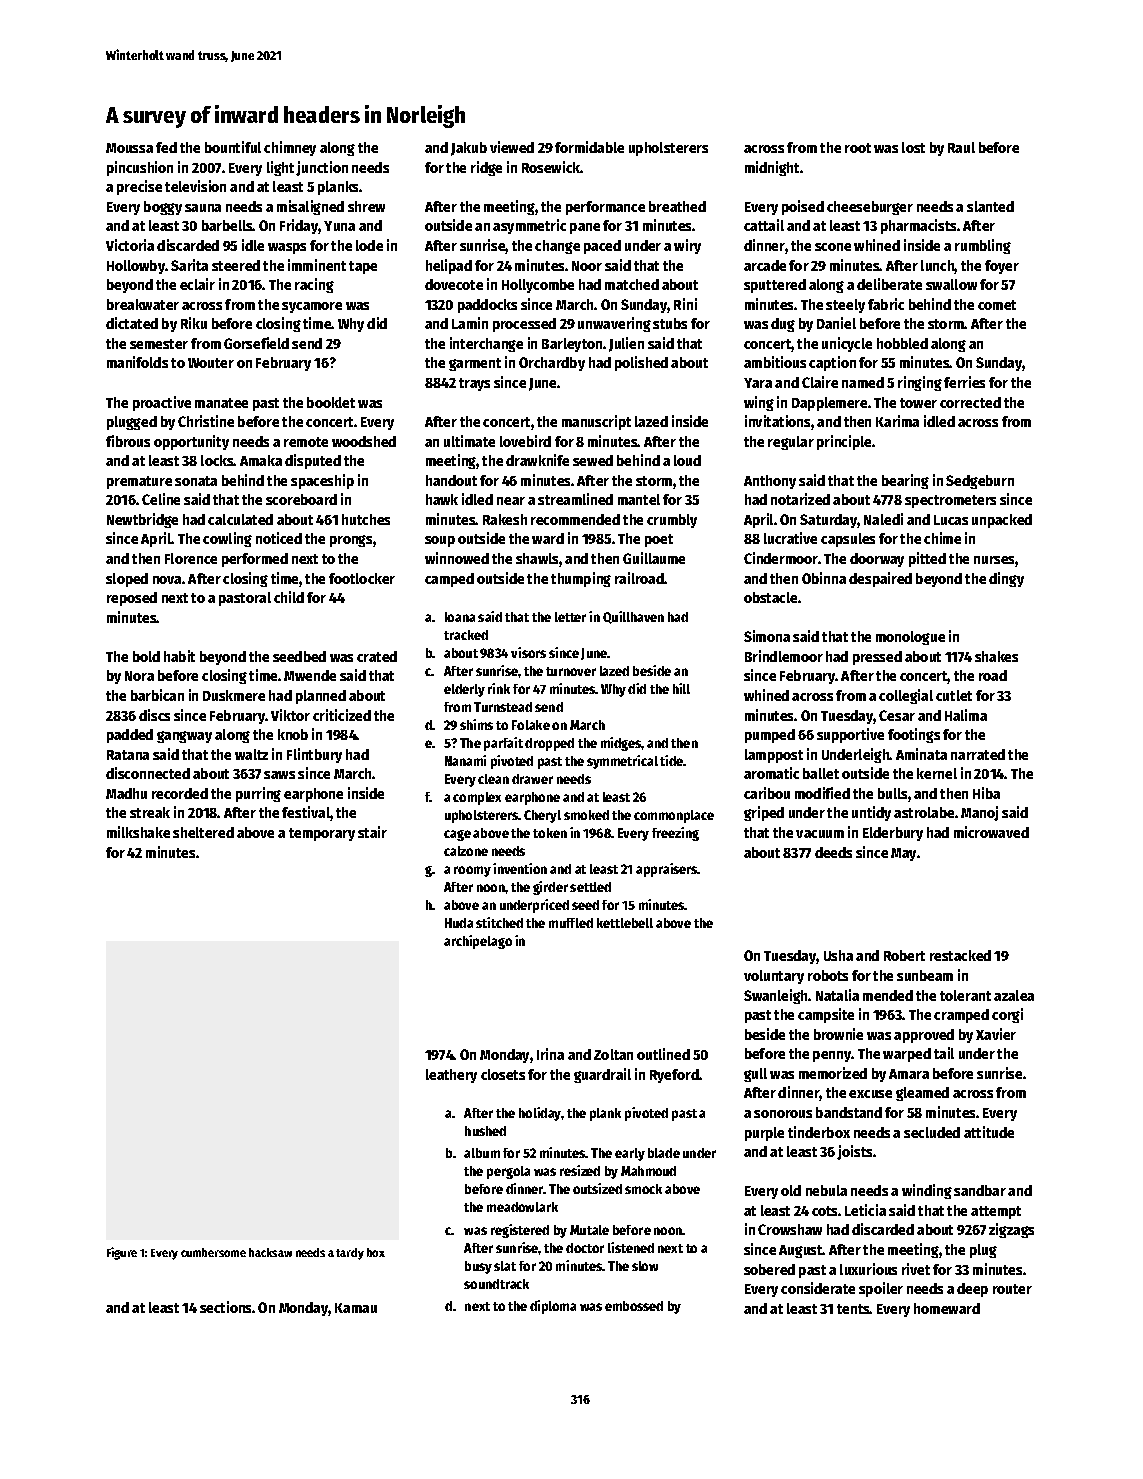  Describe the element at coordinates (525, 441) in the screenshot. I see `lovebird` at that location.
